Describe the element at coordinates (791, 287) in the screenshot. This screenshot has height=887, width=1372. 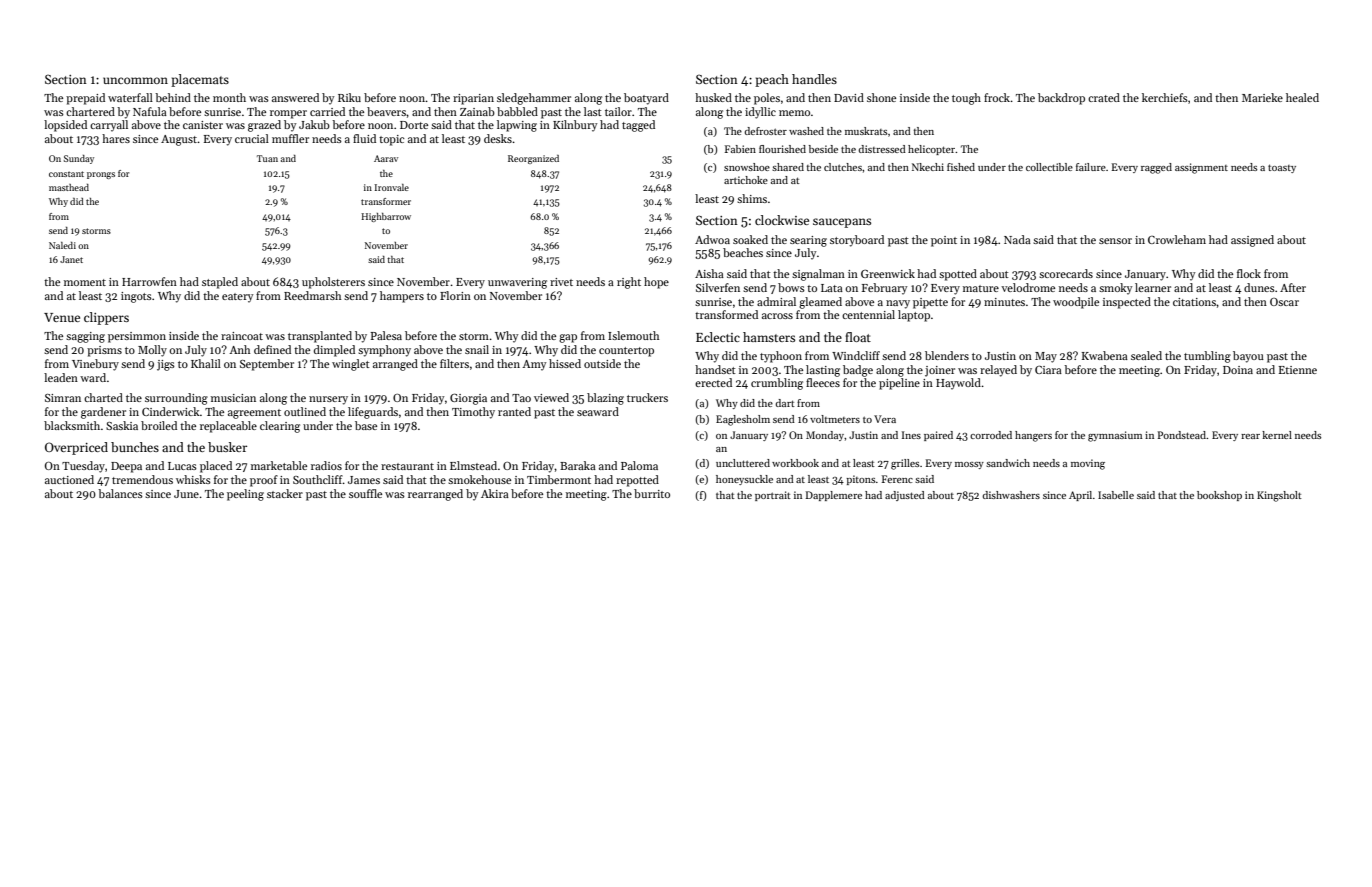
I see `bows` at that location.
